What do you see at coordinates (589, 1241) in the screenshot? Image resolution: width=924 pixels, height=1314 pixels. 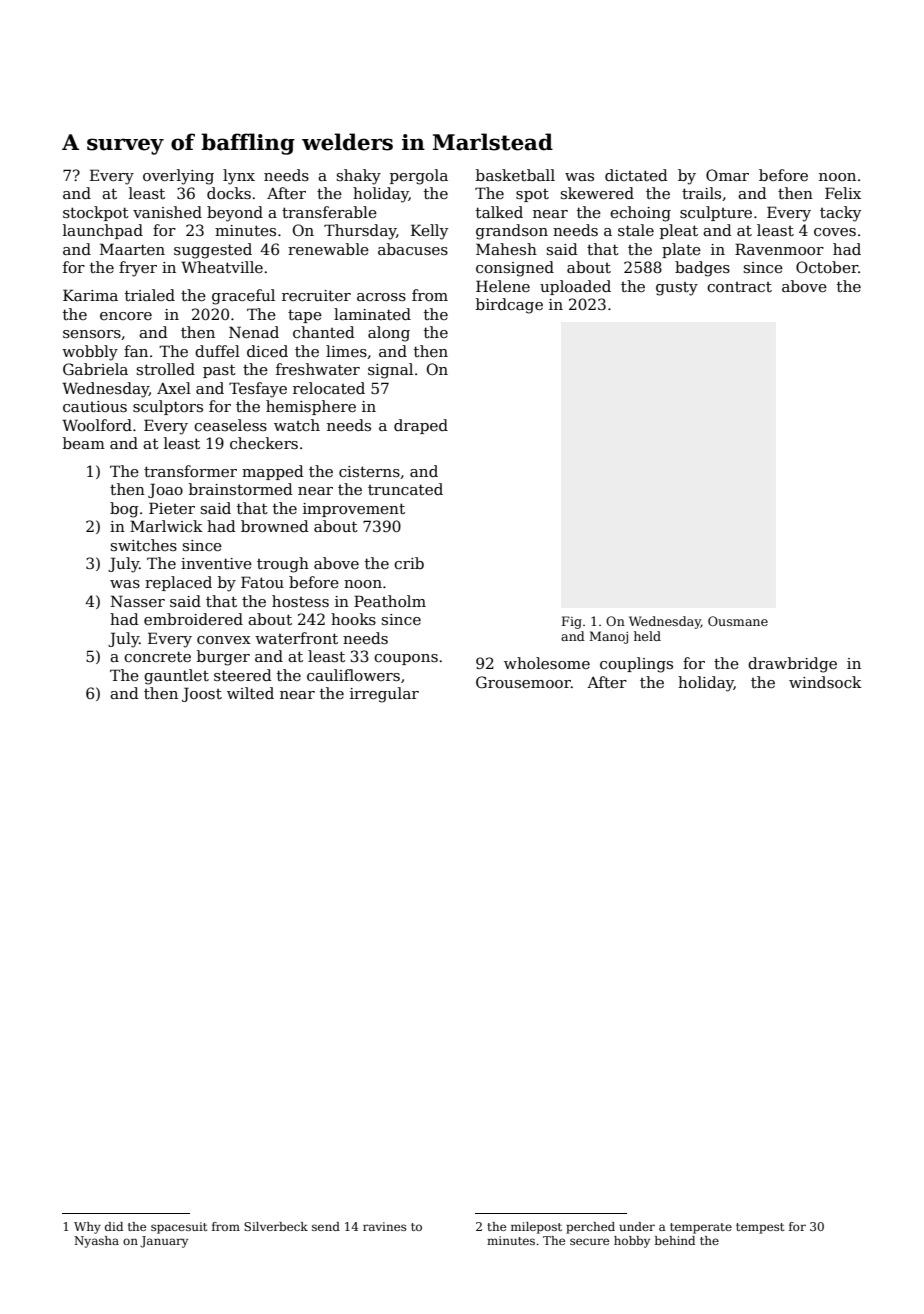 I see `secure` at bounding box center [589, 1241].
